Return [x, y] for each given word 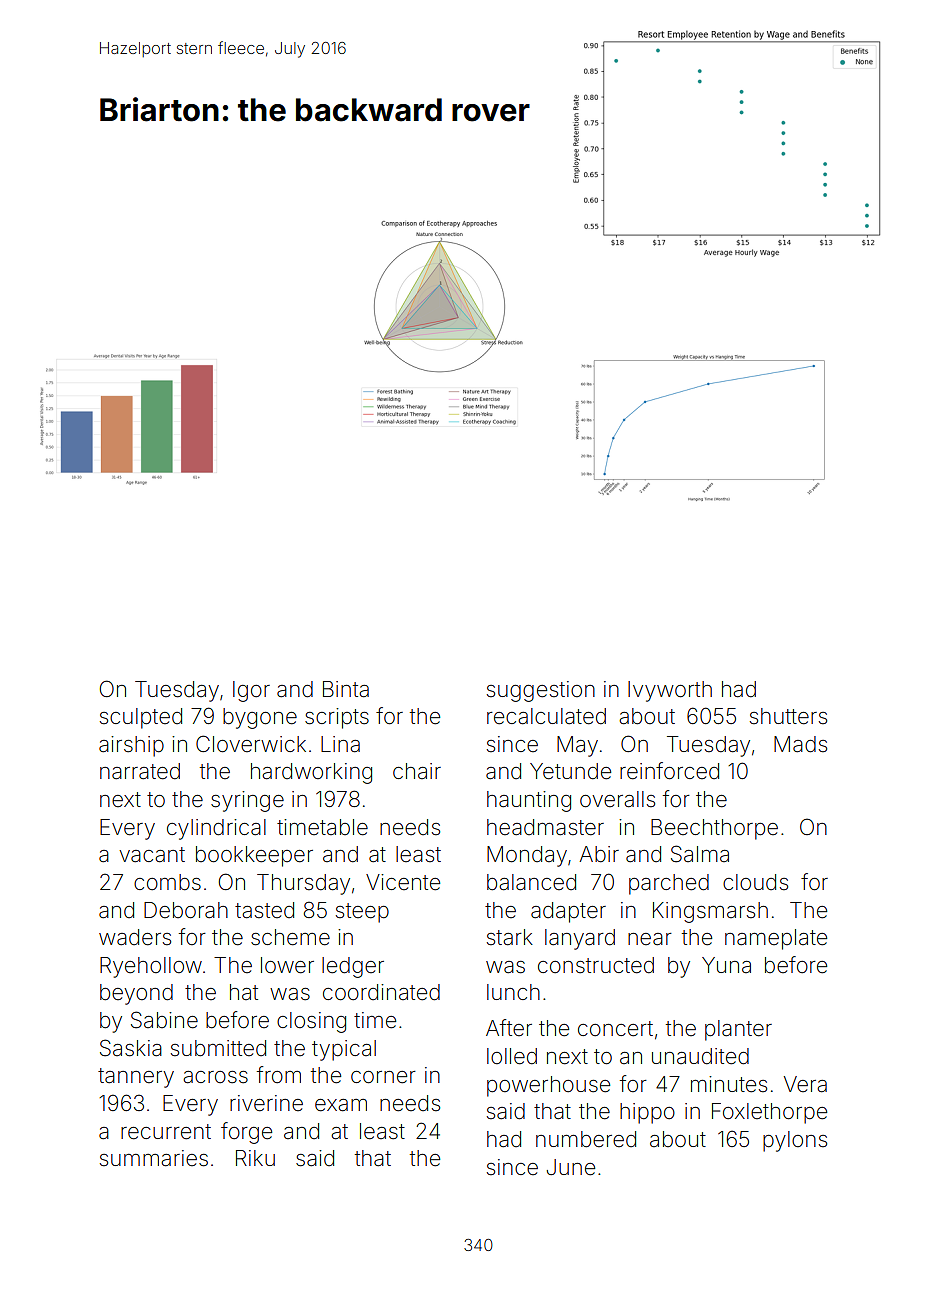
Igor [251, 691]
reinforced [669, 771]
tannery [136, 1078]
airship [131, 746]
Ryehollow [151, 967]
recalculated [546, 716]
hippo [647, 1113]
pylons [795, 1141]
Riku [255, 1158]
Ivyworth [670, 691]
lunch [513, 992]
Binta [346, 689]
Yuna [726, 965]
